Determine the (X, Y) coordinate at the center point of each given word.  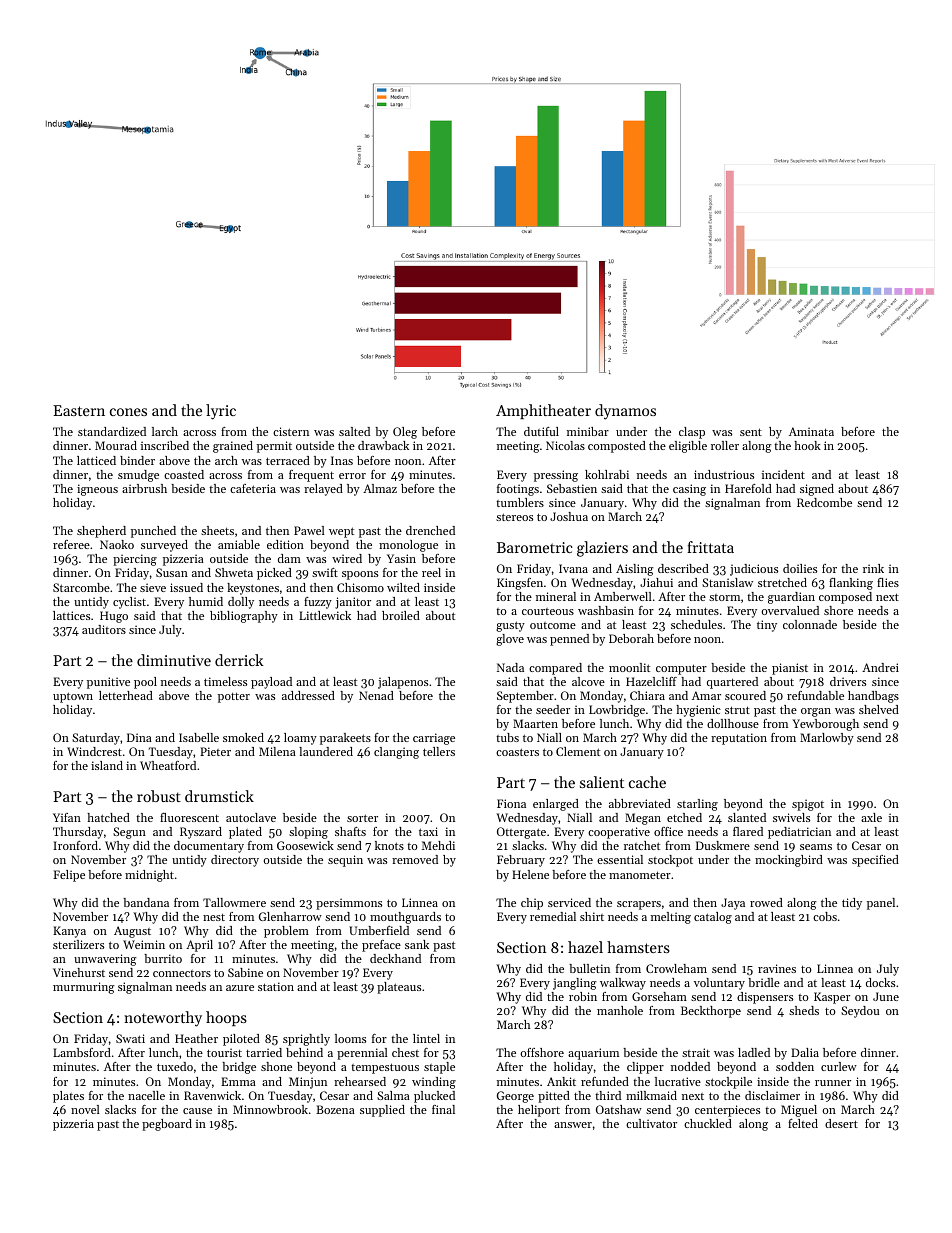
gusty (510, 626)
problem (286, 932)
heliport (539, 1111)
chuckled (708, 1123)
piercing (135, 560)
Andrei (880, 667)
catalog (713, 918)
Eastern (79, 410)
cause (197, 1111)
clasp (692, 433)
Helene (530, 874)
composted (617, 447)
